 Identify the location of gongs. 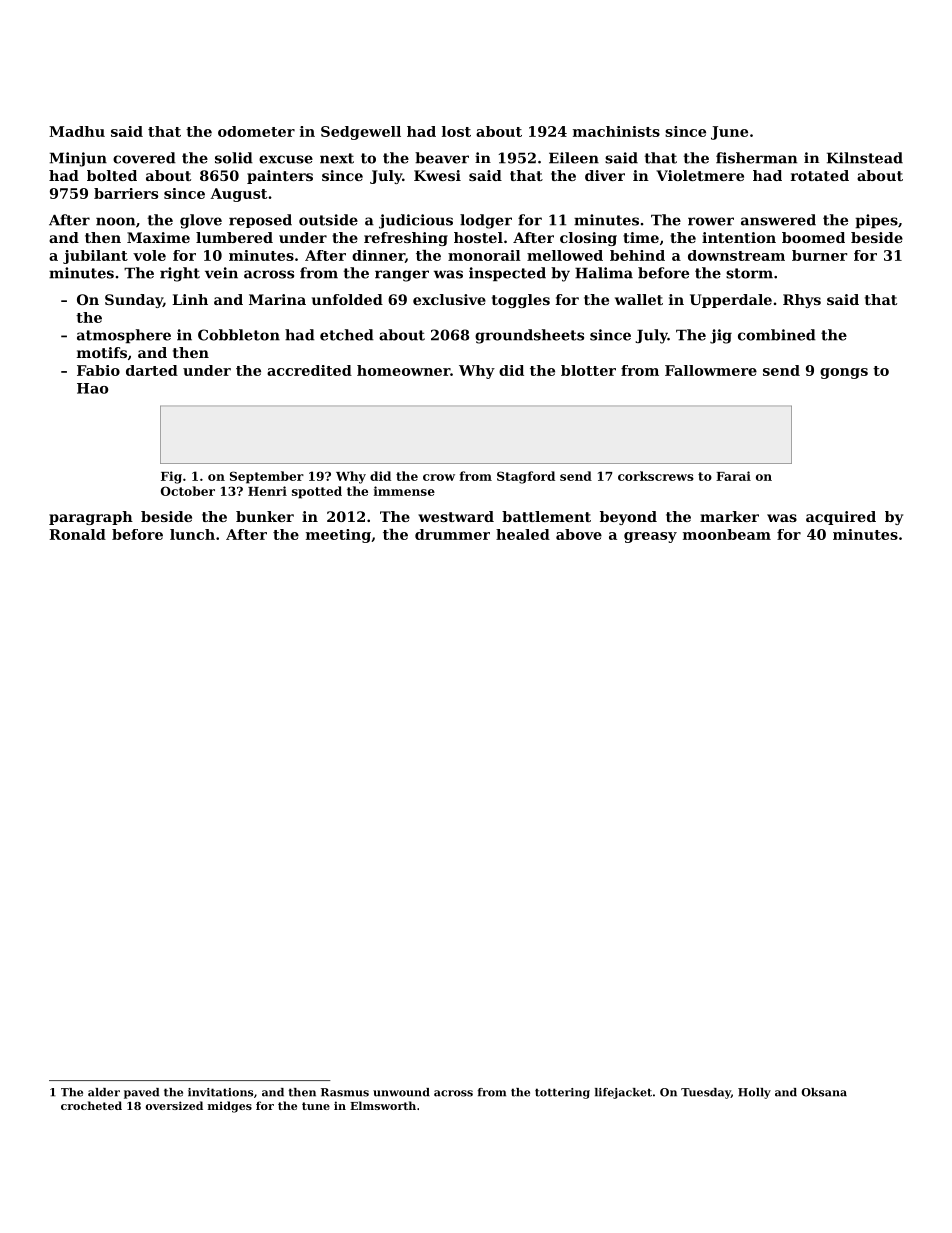
(844, 373).
